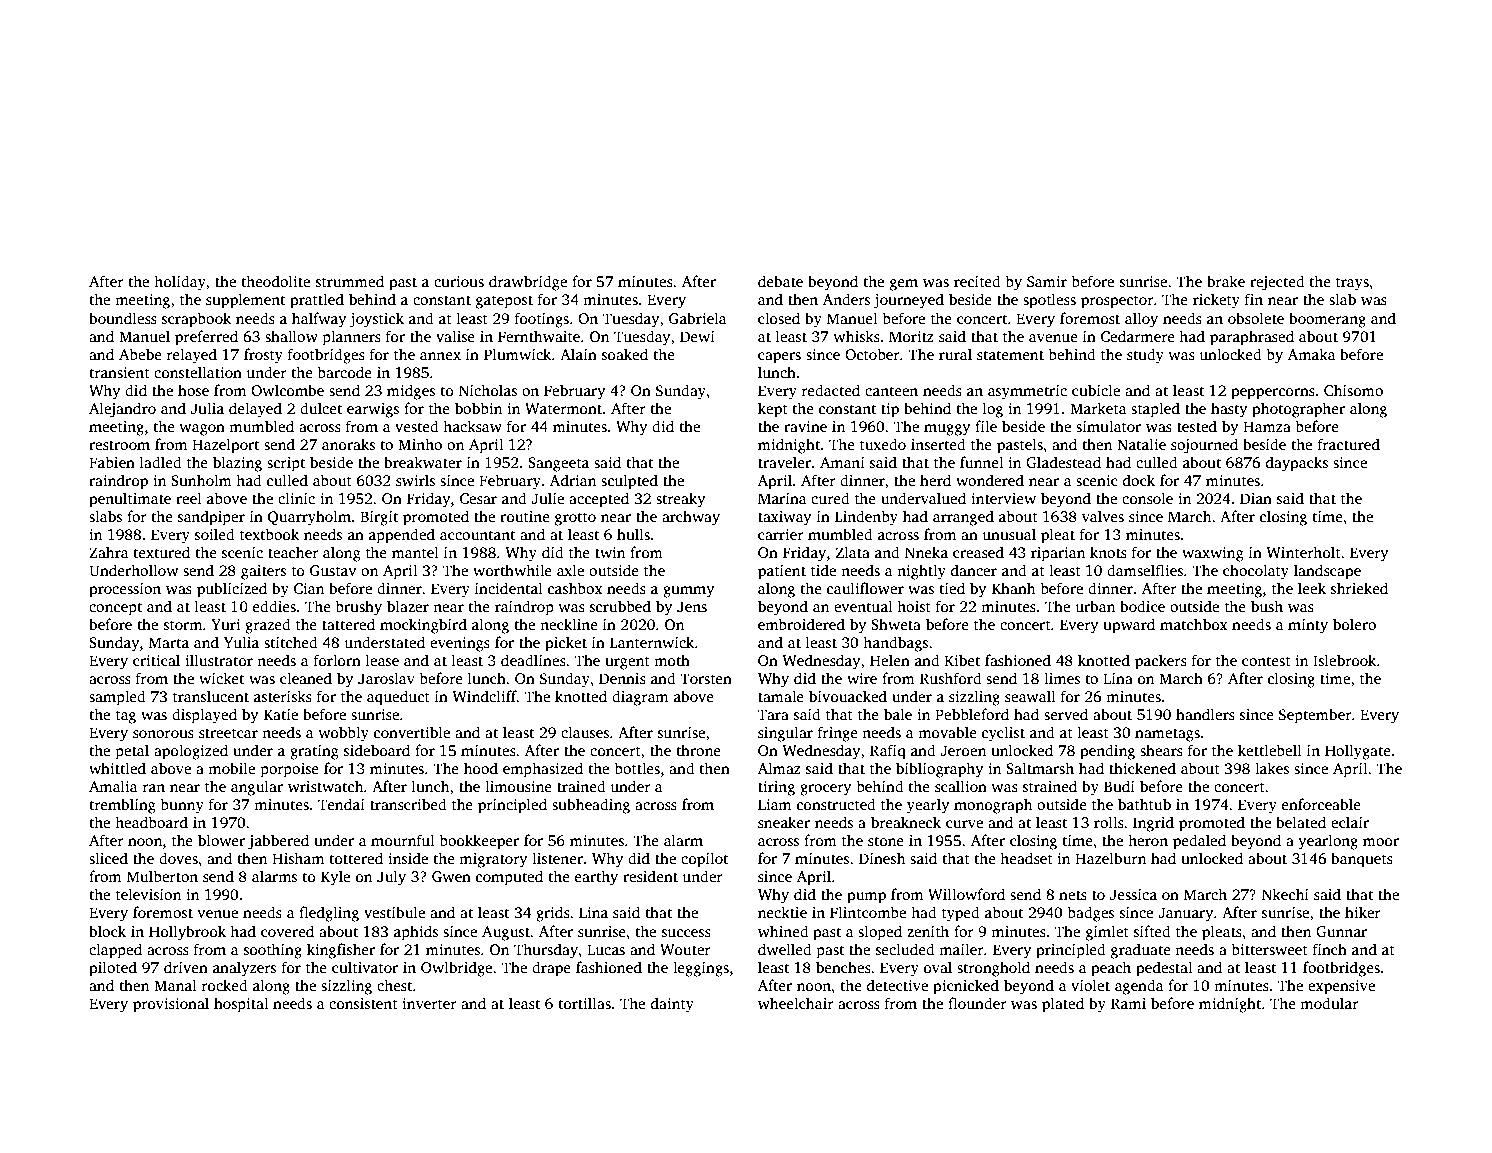  What do you see at coordinates (782, 498) in the document?
I see `Marina` at bounding box center [782, 498].
